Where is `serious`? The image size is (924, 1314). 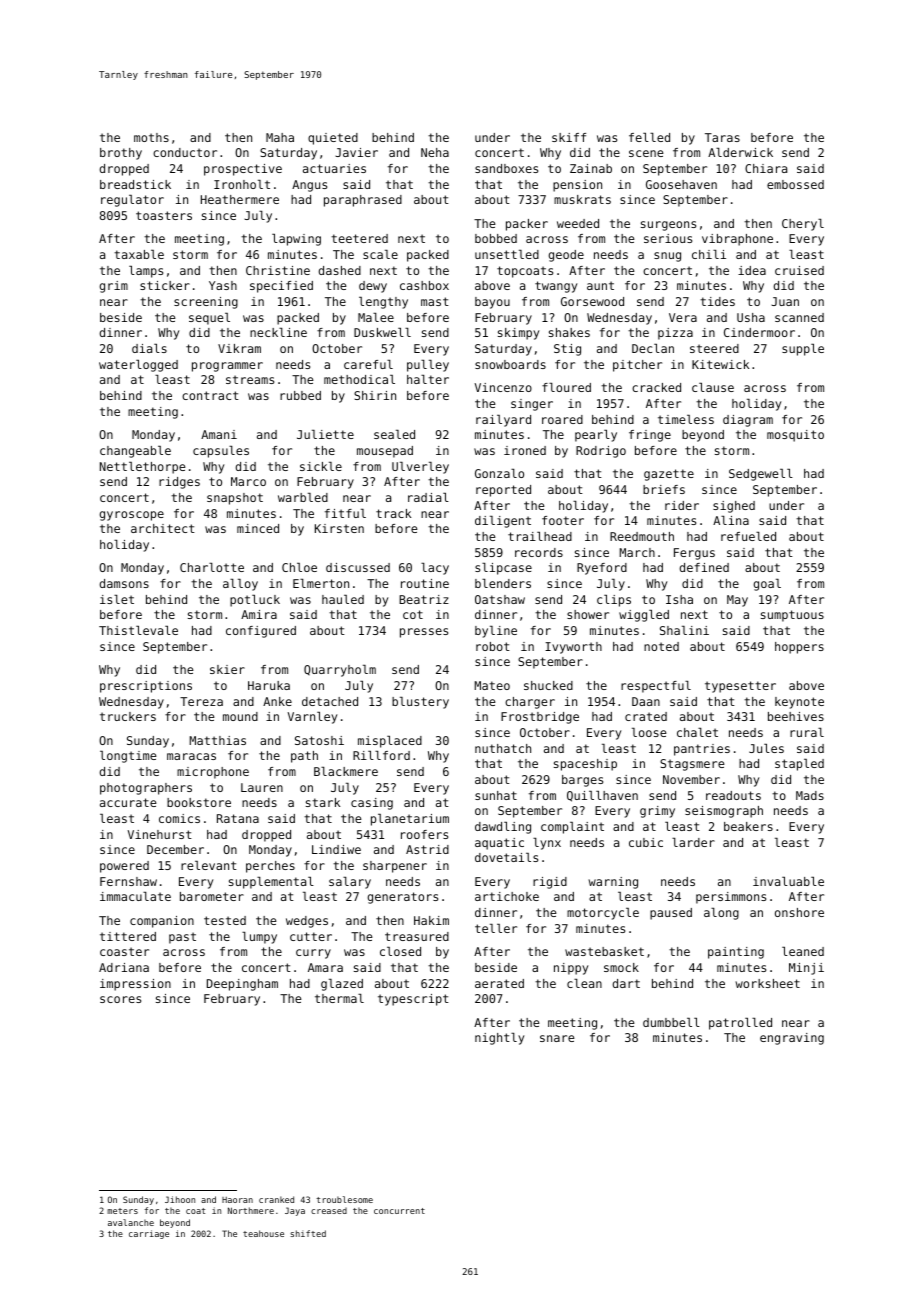
serious is located at coordinates (668, 238).
